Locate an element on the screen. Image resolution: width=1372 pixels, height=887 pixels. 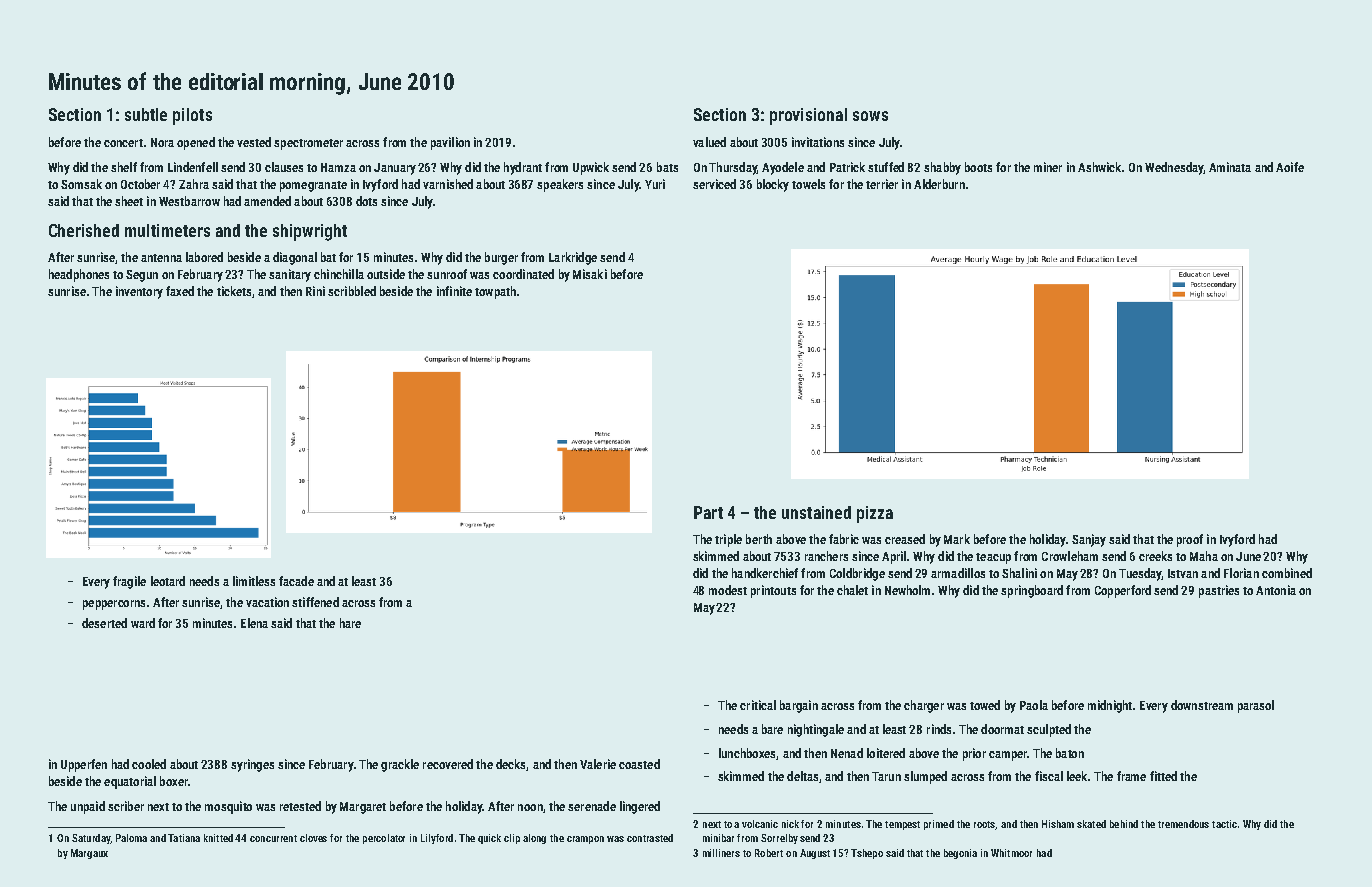
Tatiana is located at coordinates (184, 838).
